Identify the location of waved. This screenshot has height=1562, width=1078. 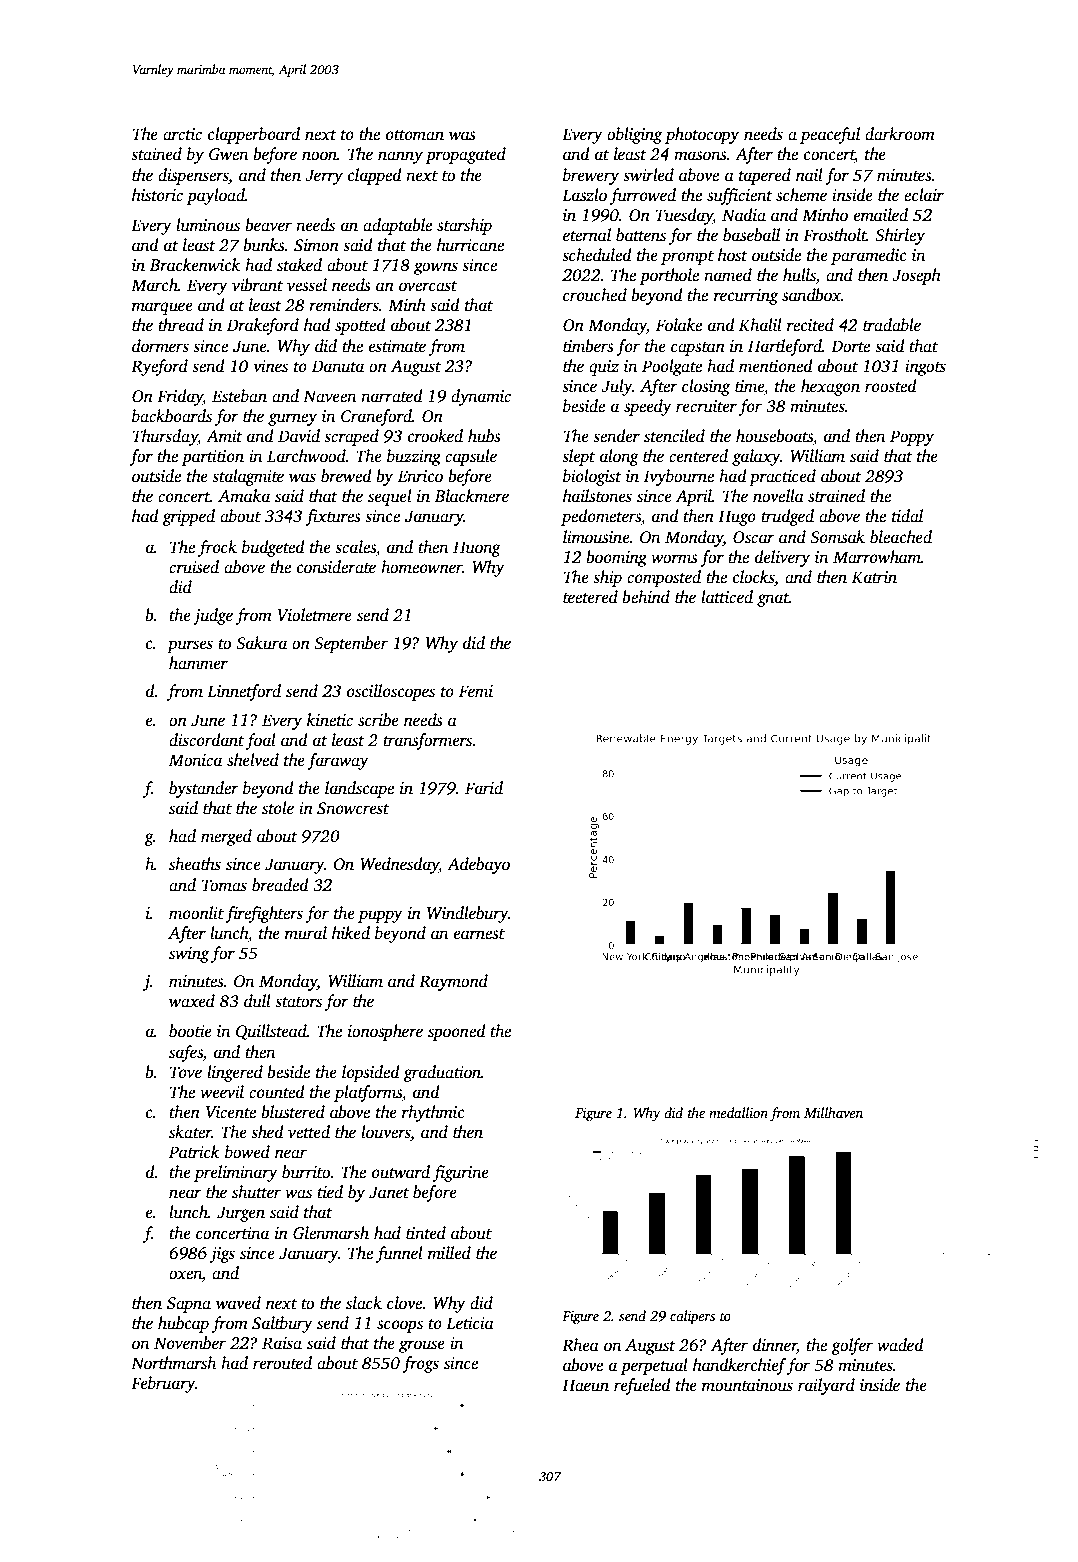
(238, 1303).
